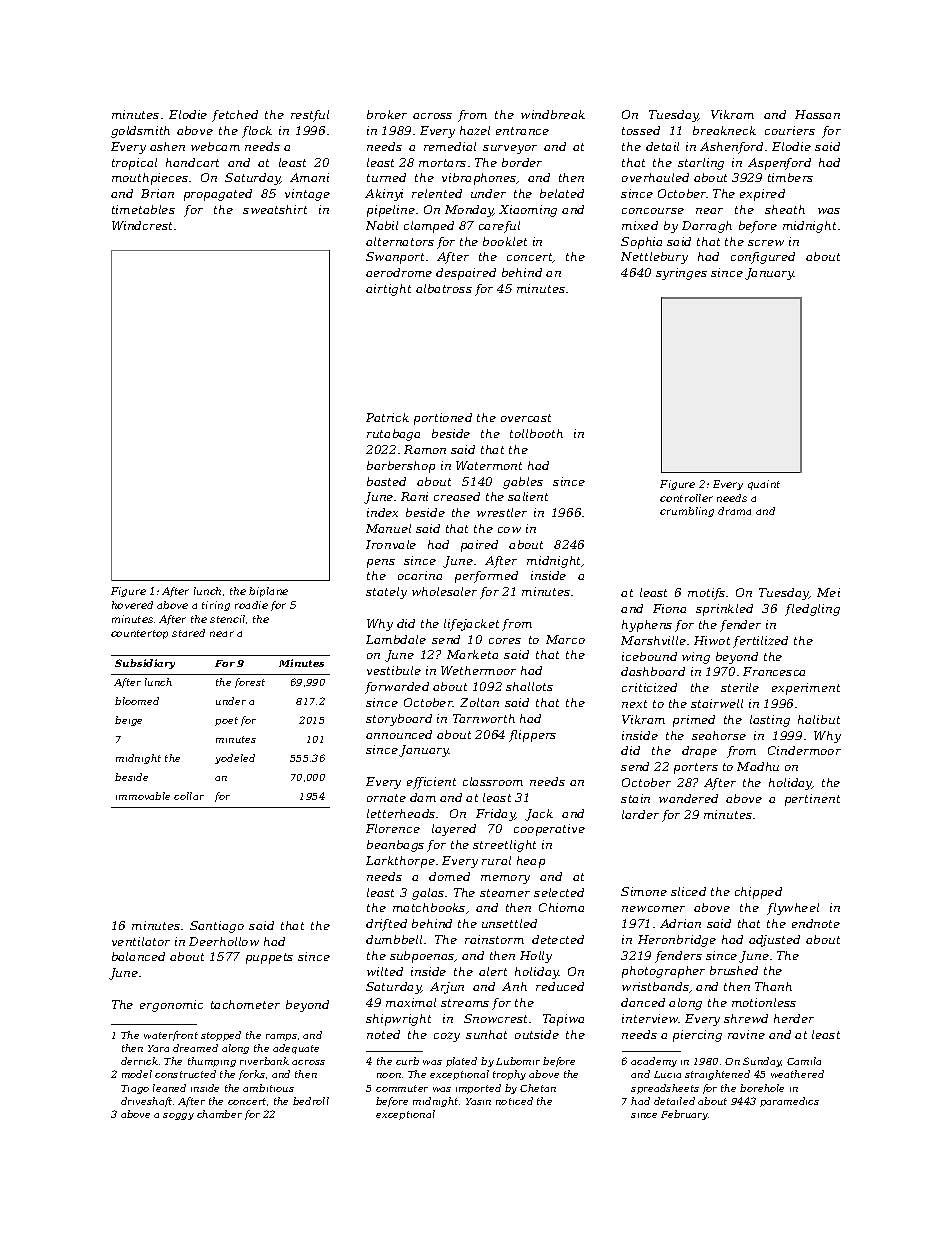  I want to click on windbreak, so click(553, 114).
